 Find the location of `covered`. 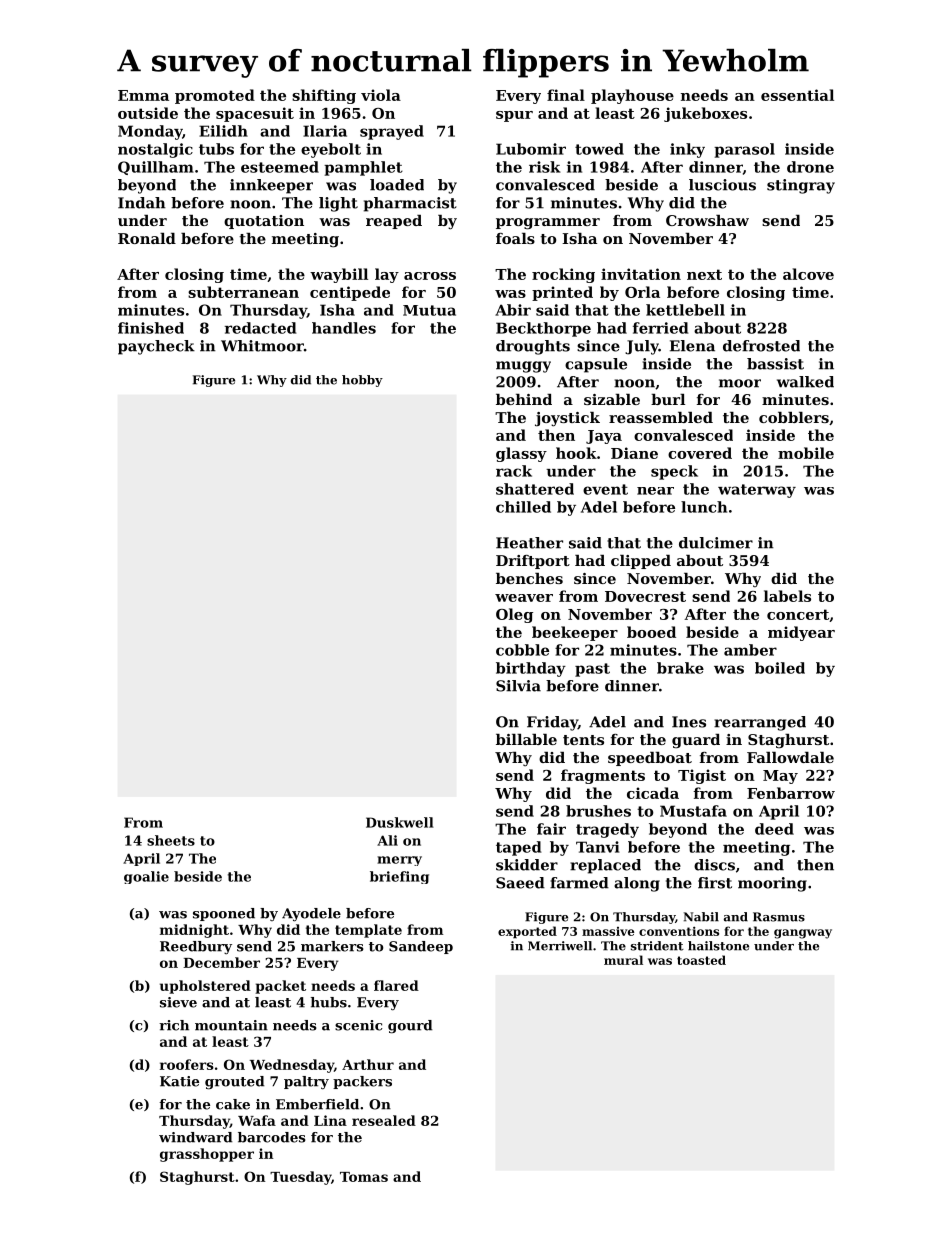

covered is located at coordinates (700, 453).
